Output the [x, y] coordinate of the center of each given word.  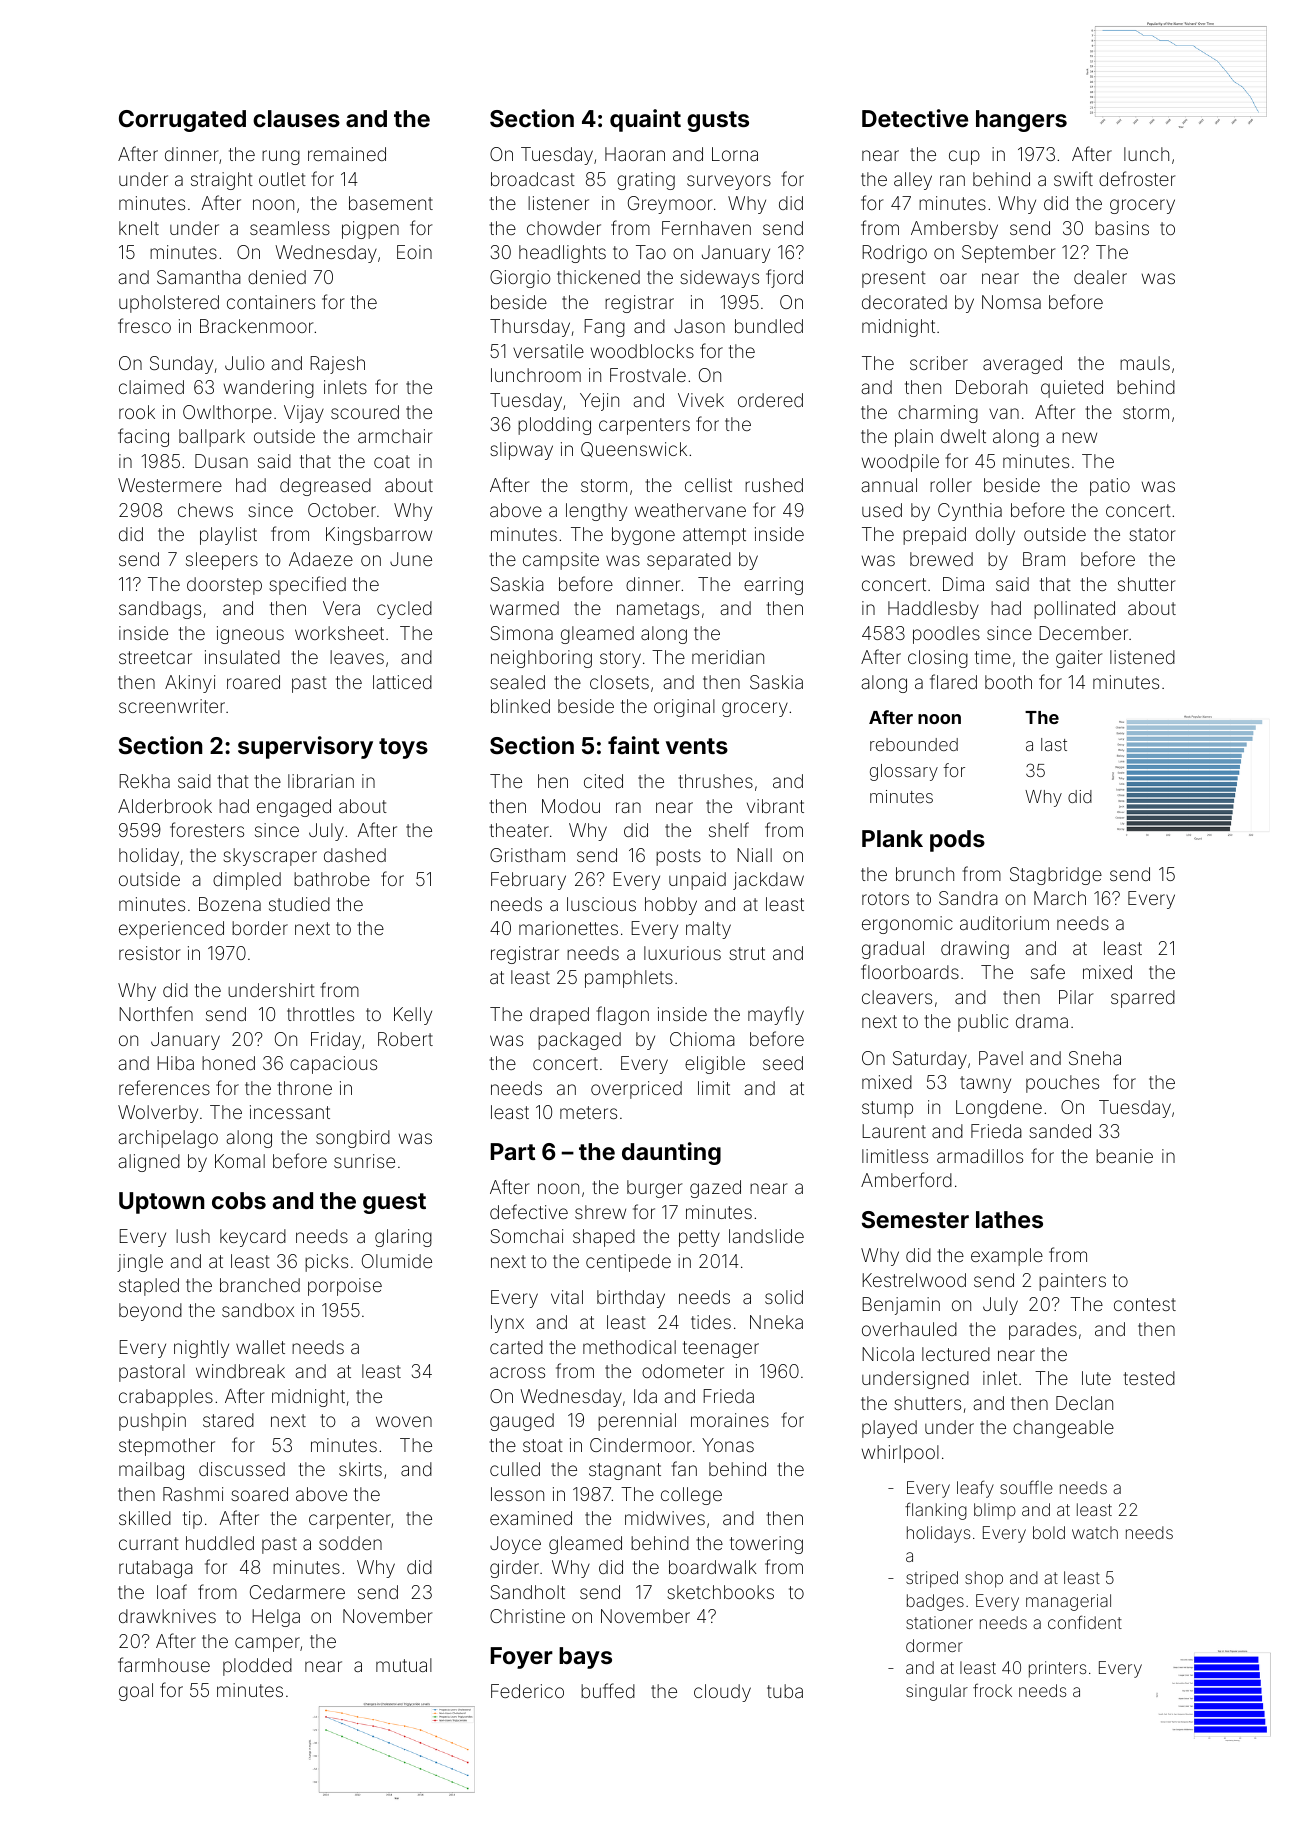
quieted [1072, 389]
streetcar [155, 657]
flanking [936, 1511]
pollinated [1074, 610]
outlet [282, 179]
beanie [1124, 1156]
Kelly [413, 1016]
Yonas [728, 1445]
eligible [715, 1065]
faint [633, 745]
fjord [784, 278]
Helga [276, 1618]
